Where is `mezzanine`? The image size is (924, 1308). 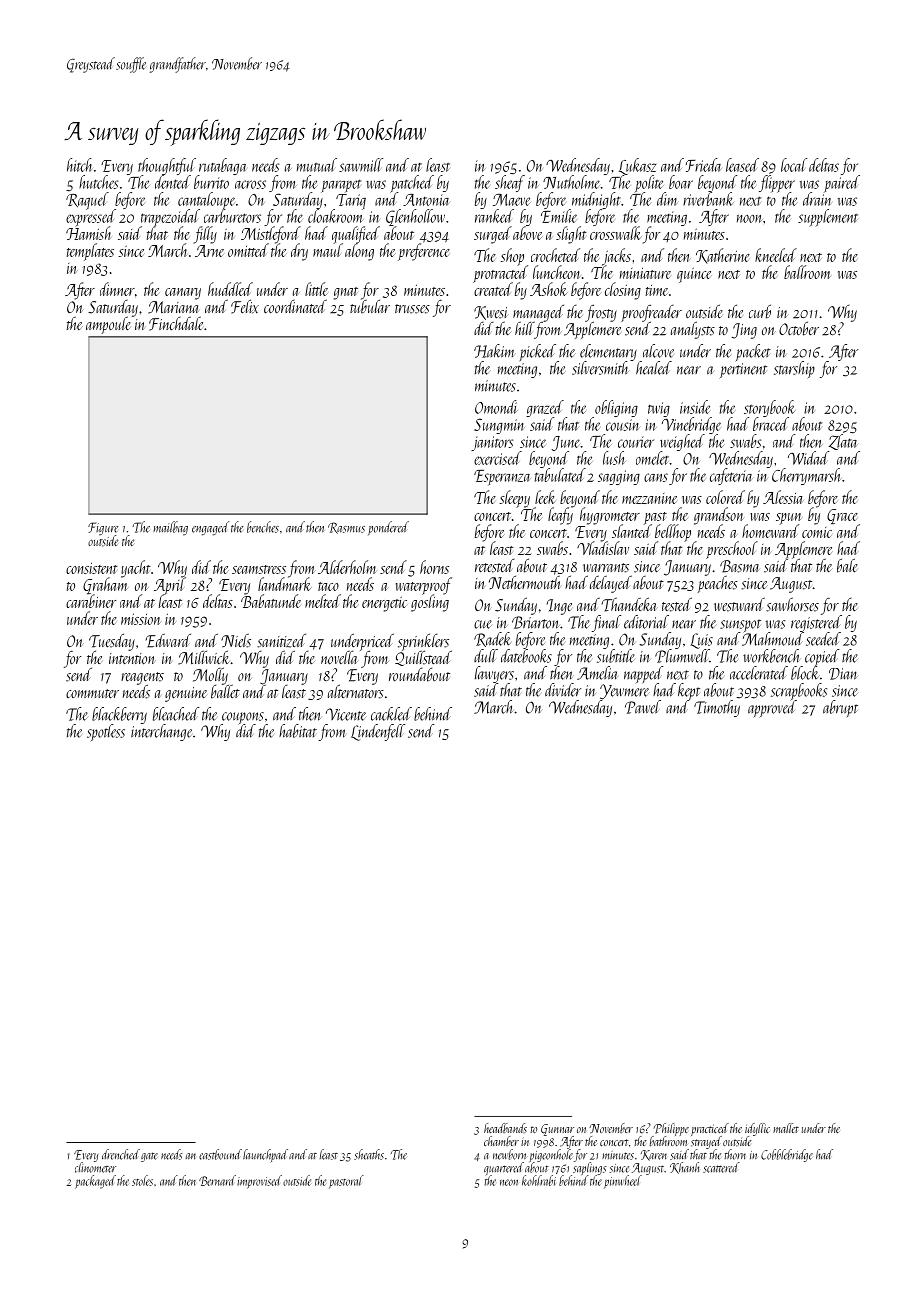 mezzanine is located at coordinates (649, 498).
